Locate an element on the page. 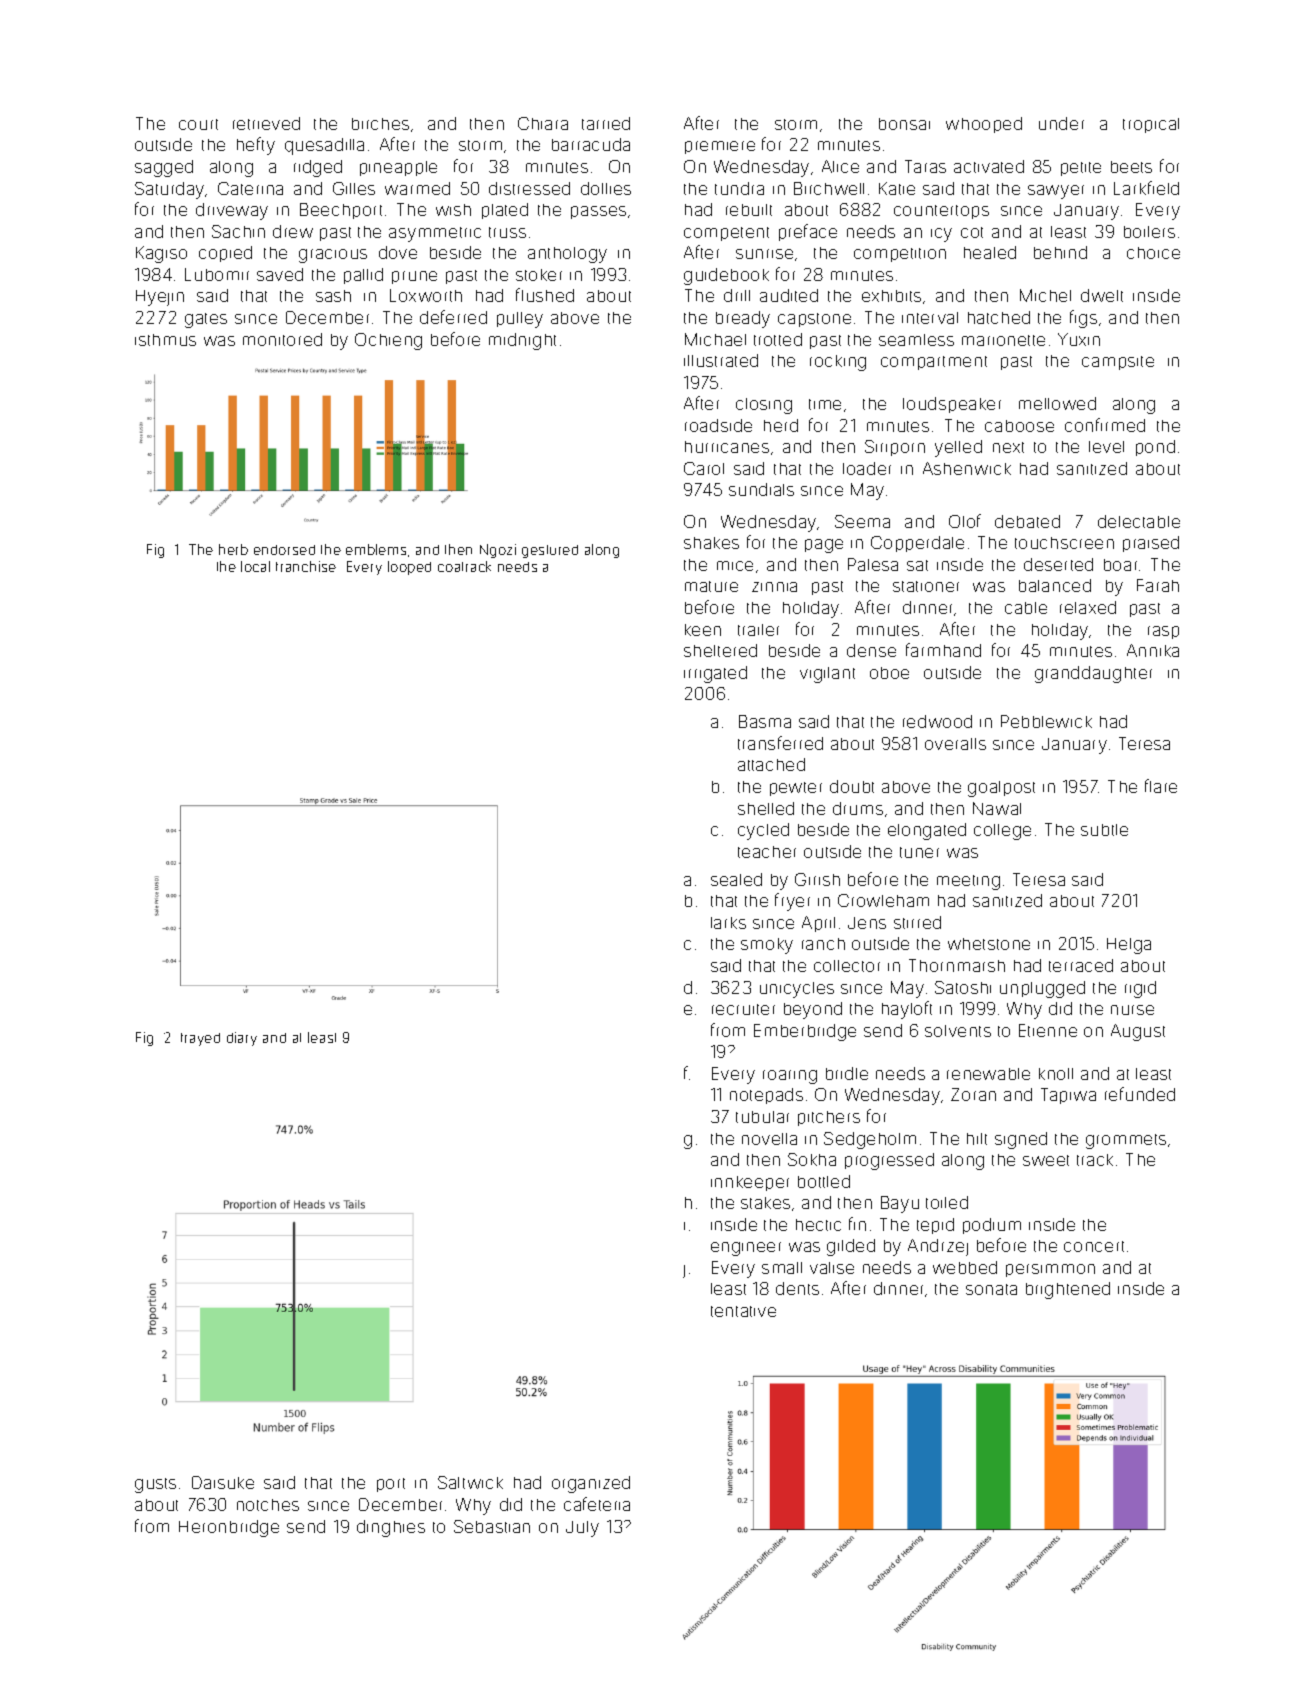 Image resolution: width=1316 pixels, height=1703 pixels. herb is located at coordinates (233, 549).
